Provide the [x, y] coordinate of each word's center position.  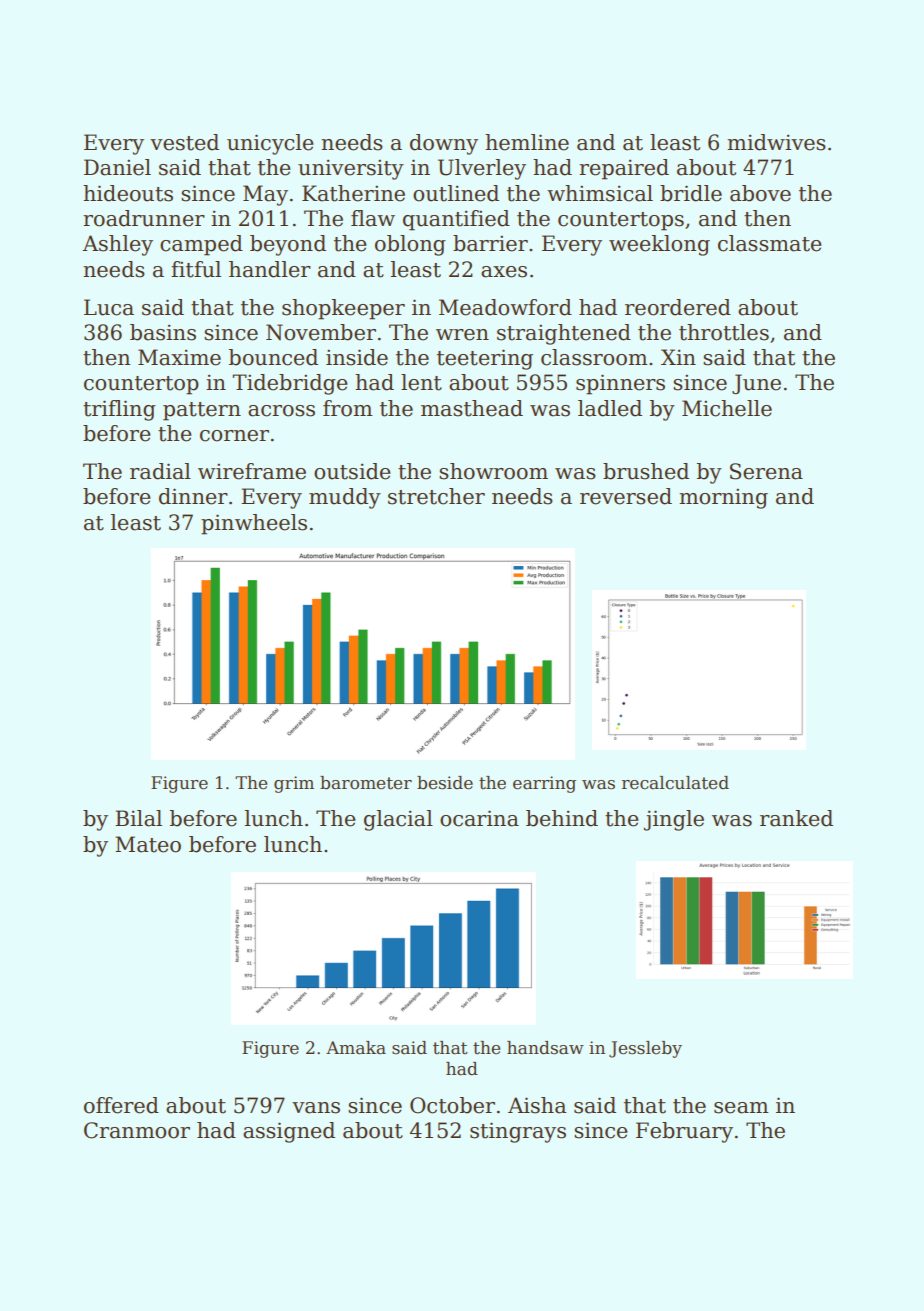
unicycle [270, 144]
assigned [289, 1132]
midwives [776, 142]
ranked [796, 818]
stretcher [436, 496]
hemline [527, 142]
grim [294, 784]
